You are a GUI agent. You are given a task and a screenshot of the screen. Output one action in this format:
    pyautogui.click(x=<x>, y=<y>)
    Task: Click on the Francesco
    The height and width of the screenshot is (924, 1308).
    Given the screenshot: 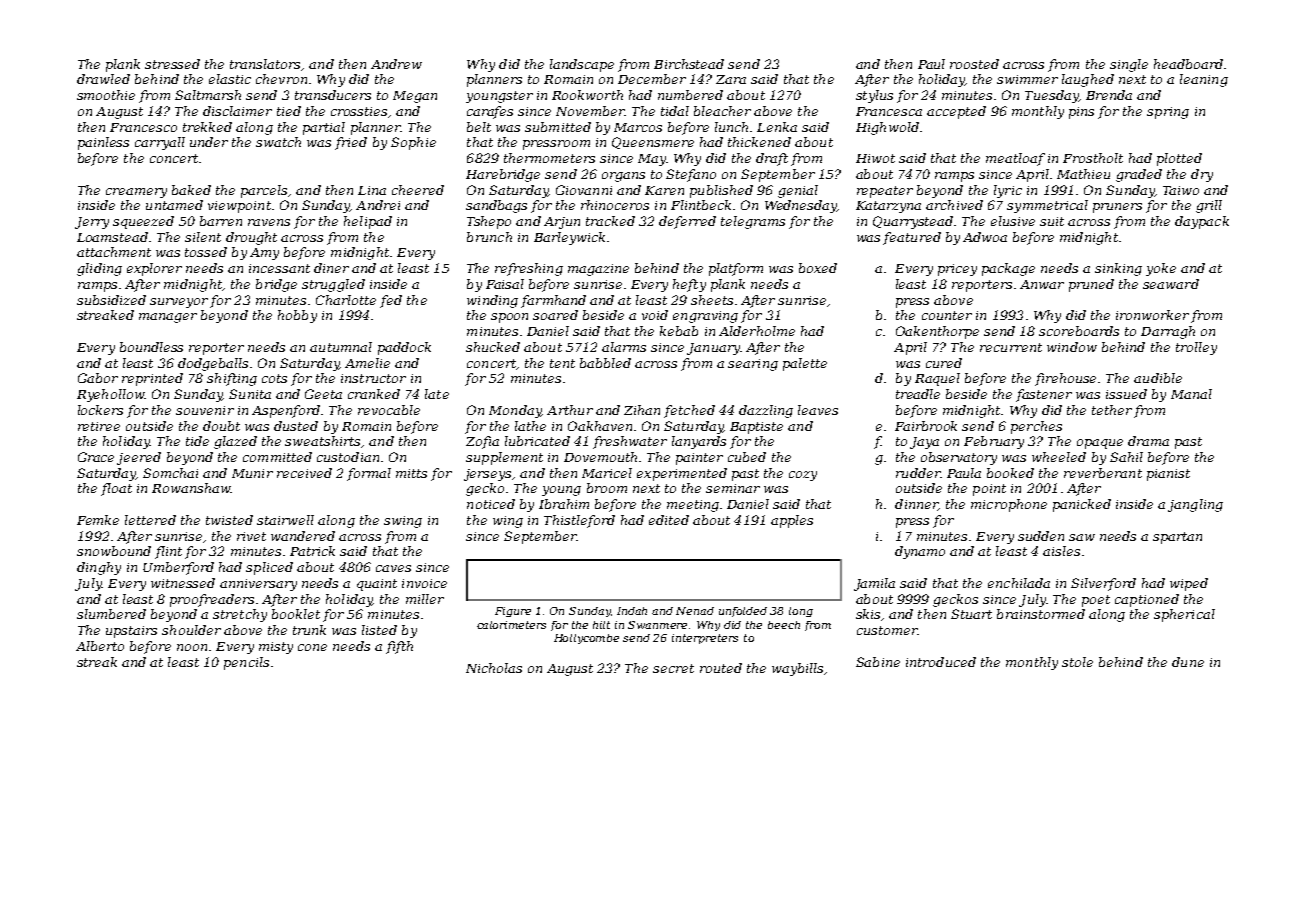 What is the action you would take?
    pyautogui.click(x=143, y=127)
